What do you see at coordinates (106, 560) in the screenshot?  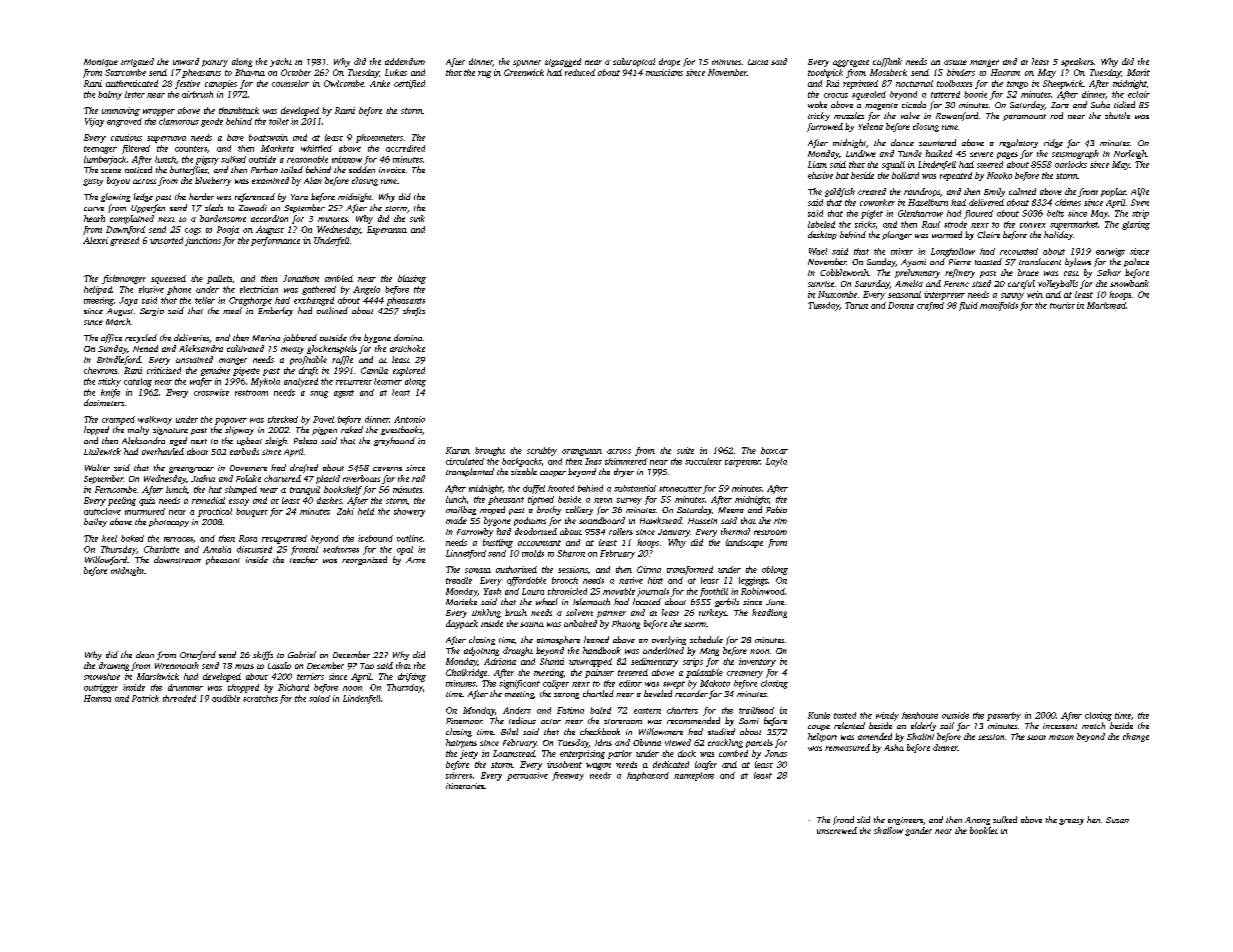 I see `Willowford` at bounding box center [106, 560].
